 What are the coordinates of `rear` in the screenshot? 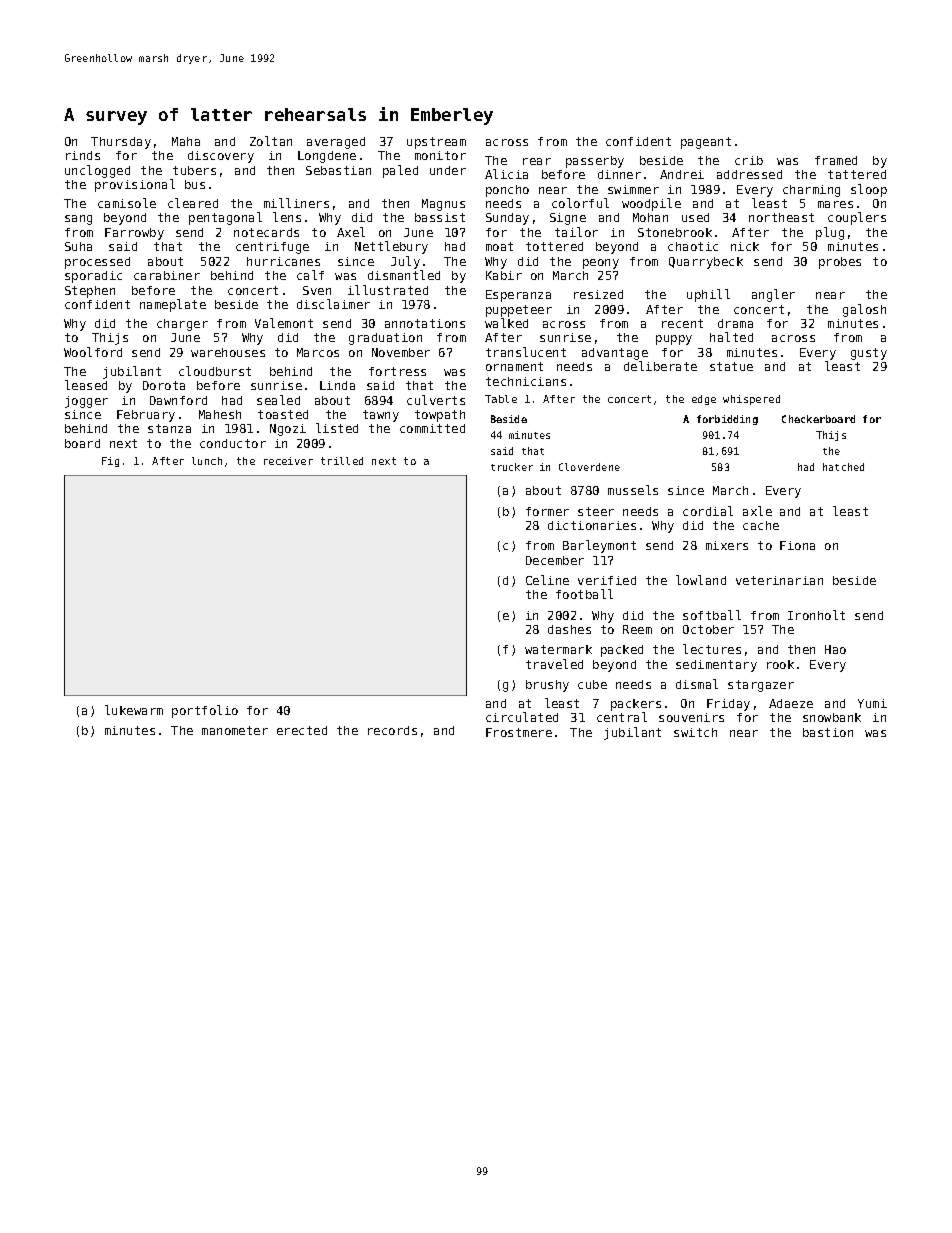 It's located at (537, 161).
